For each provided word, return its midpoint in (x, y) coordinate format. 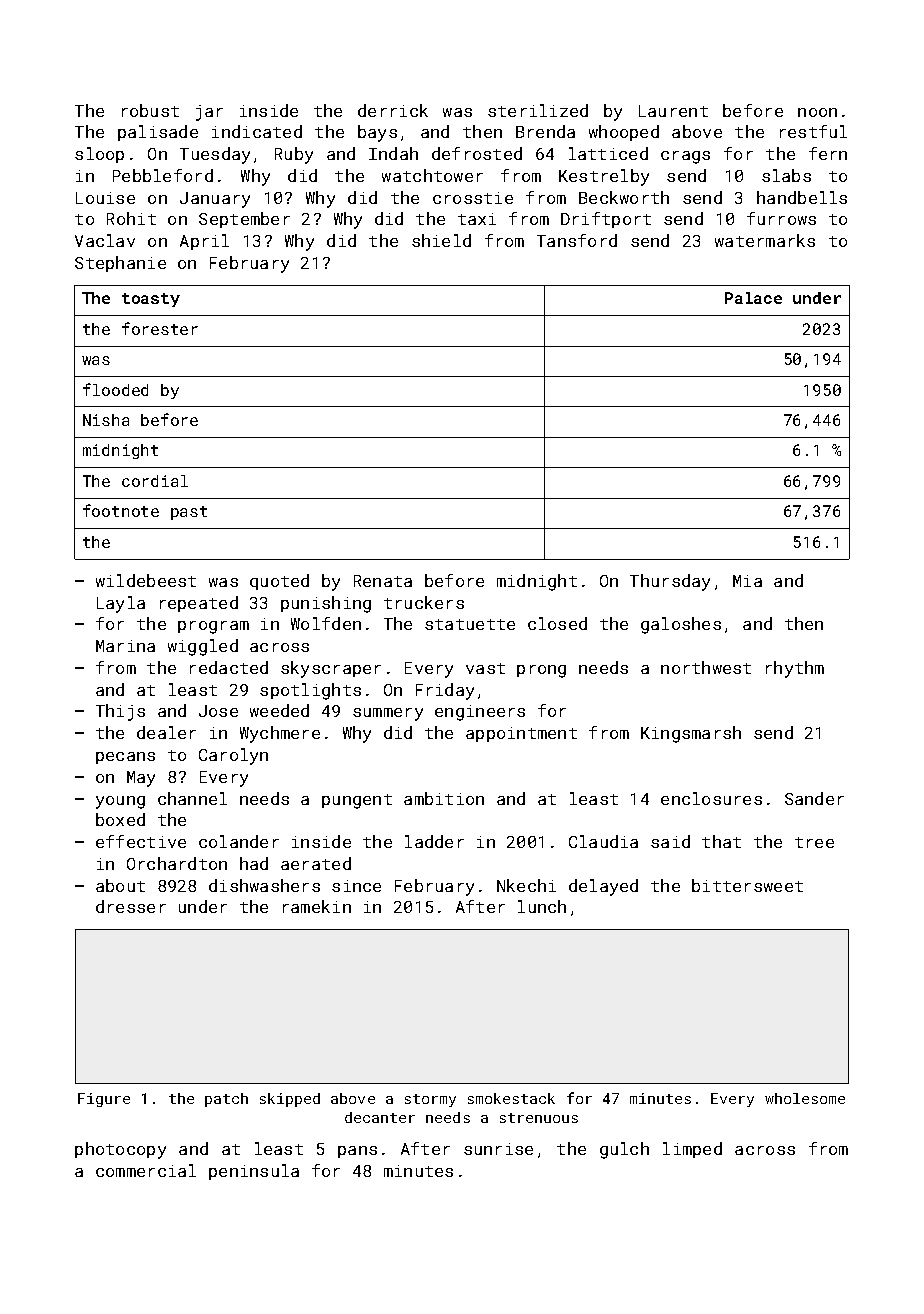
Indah (393, 153)
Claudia (603, 841)
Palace (753, 298)
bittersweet (747, 885)
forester (160, 328)
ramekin (317, 906)
